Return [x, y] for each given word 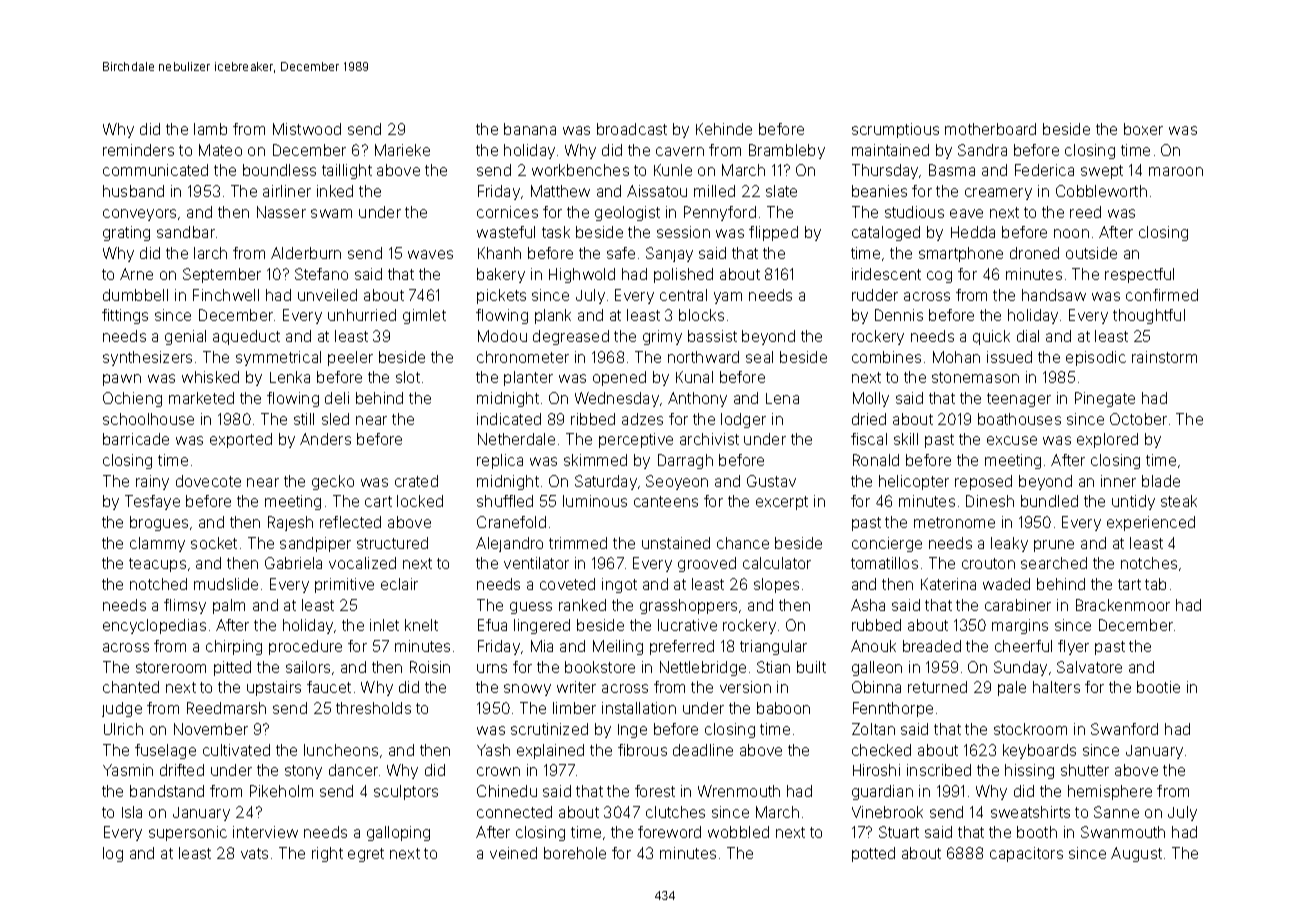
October [1138, 419]
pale [1012, 688]
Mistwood [307, 129]
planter [528, 378]
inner [1118, 481]
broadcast [632, 129]
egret [366, 855]
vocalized [362, 563]
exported [241, 440]
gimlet [424, 316]
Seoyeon [677, 482]
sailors [308, 667]
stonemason [975, 377]
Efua [492, 625]
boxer [1143, 129]
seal [759, 357]
